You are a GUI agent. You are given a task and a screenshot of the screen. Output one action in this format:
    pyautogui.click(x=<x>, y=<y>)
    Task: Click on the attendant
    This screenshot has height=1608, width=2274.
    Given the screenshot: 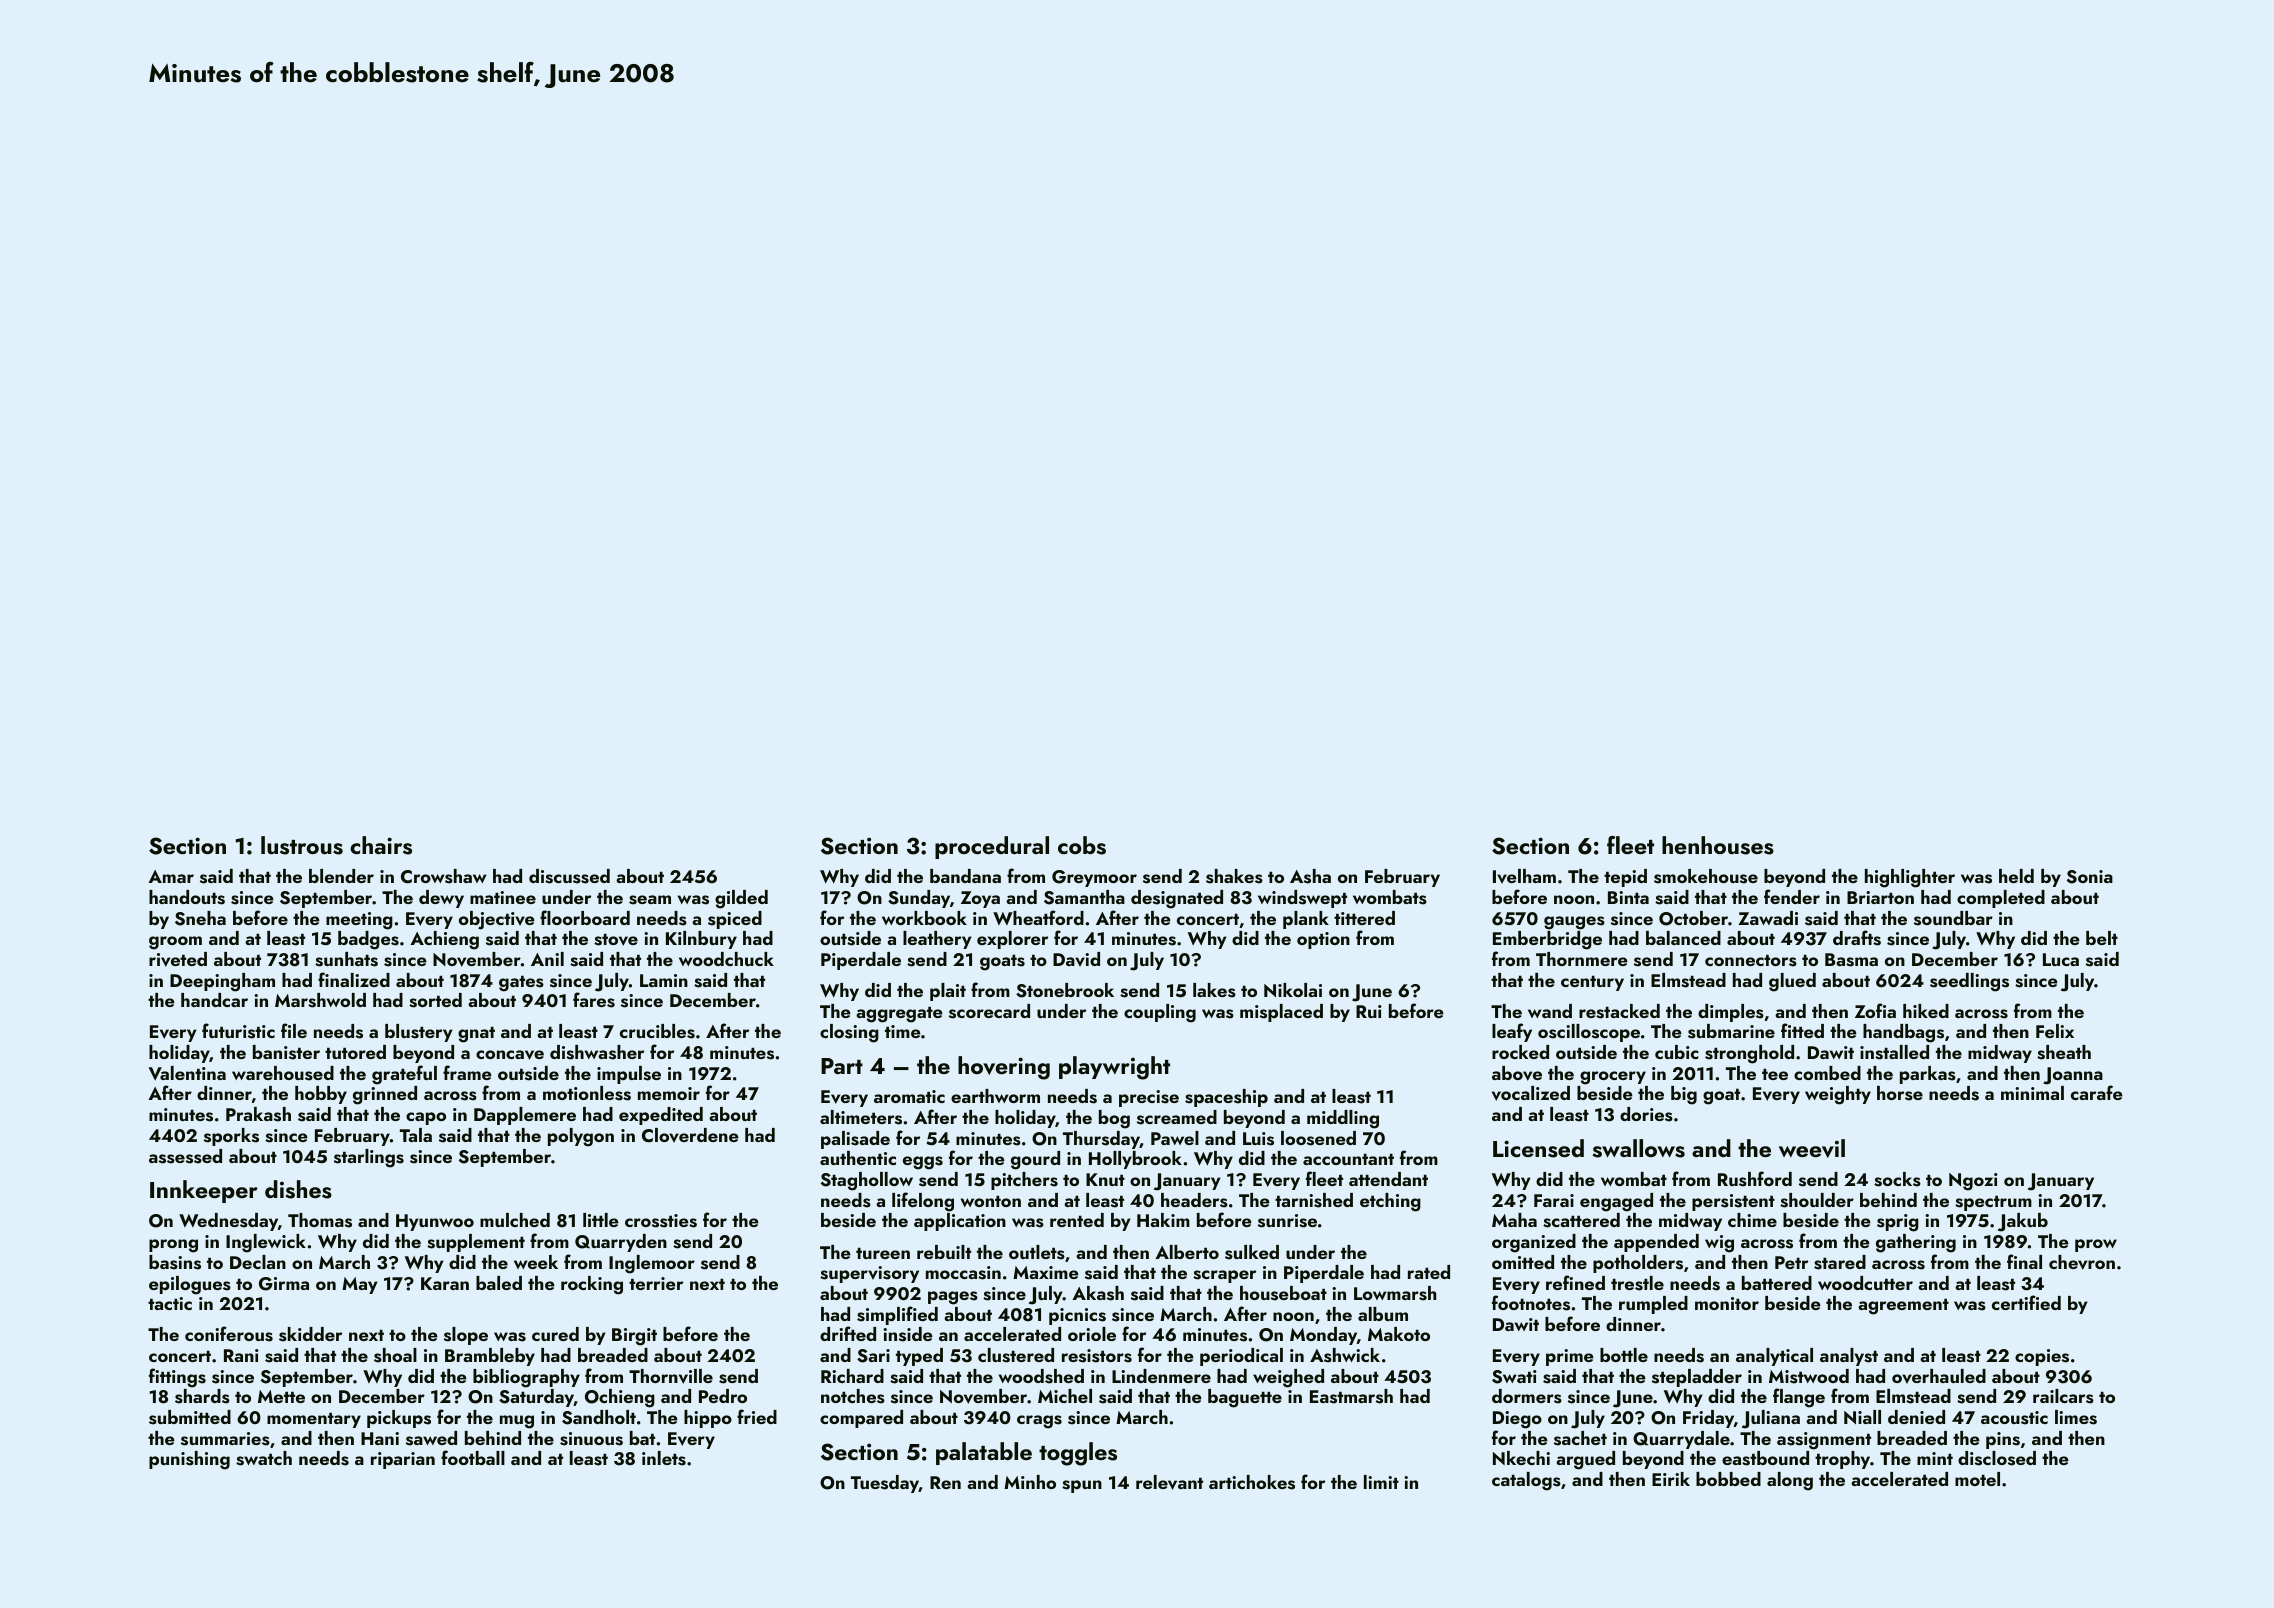 What is the action you would take?
    pyautogui.click(x=1388, y=1179)
